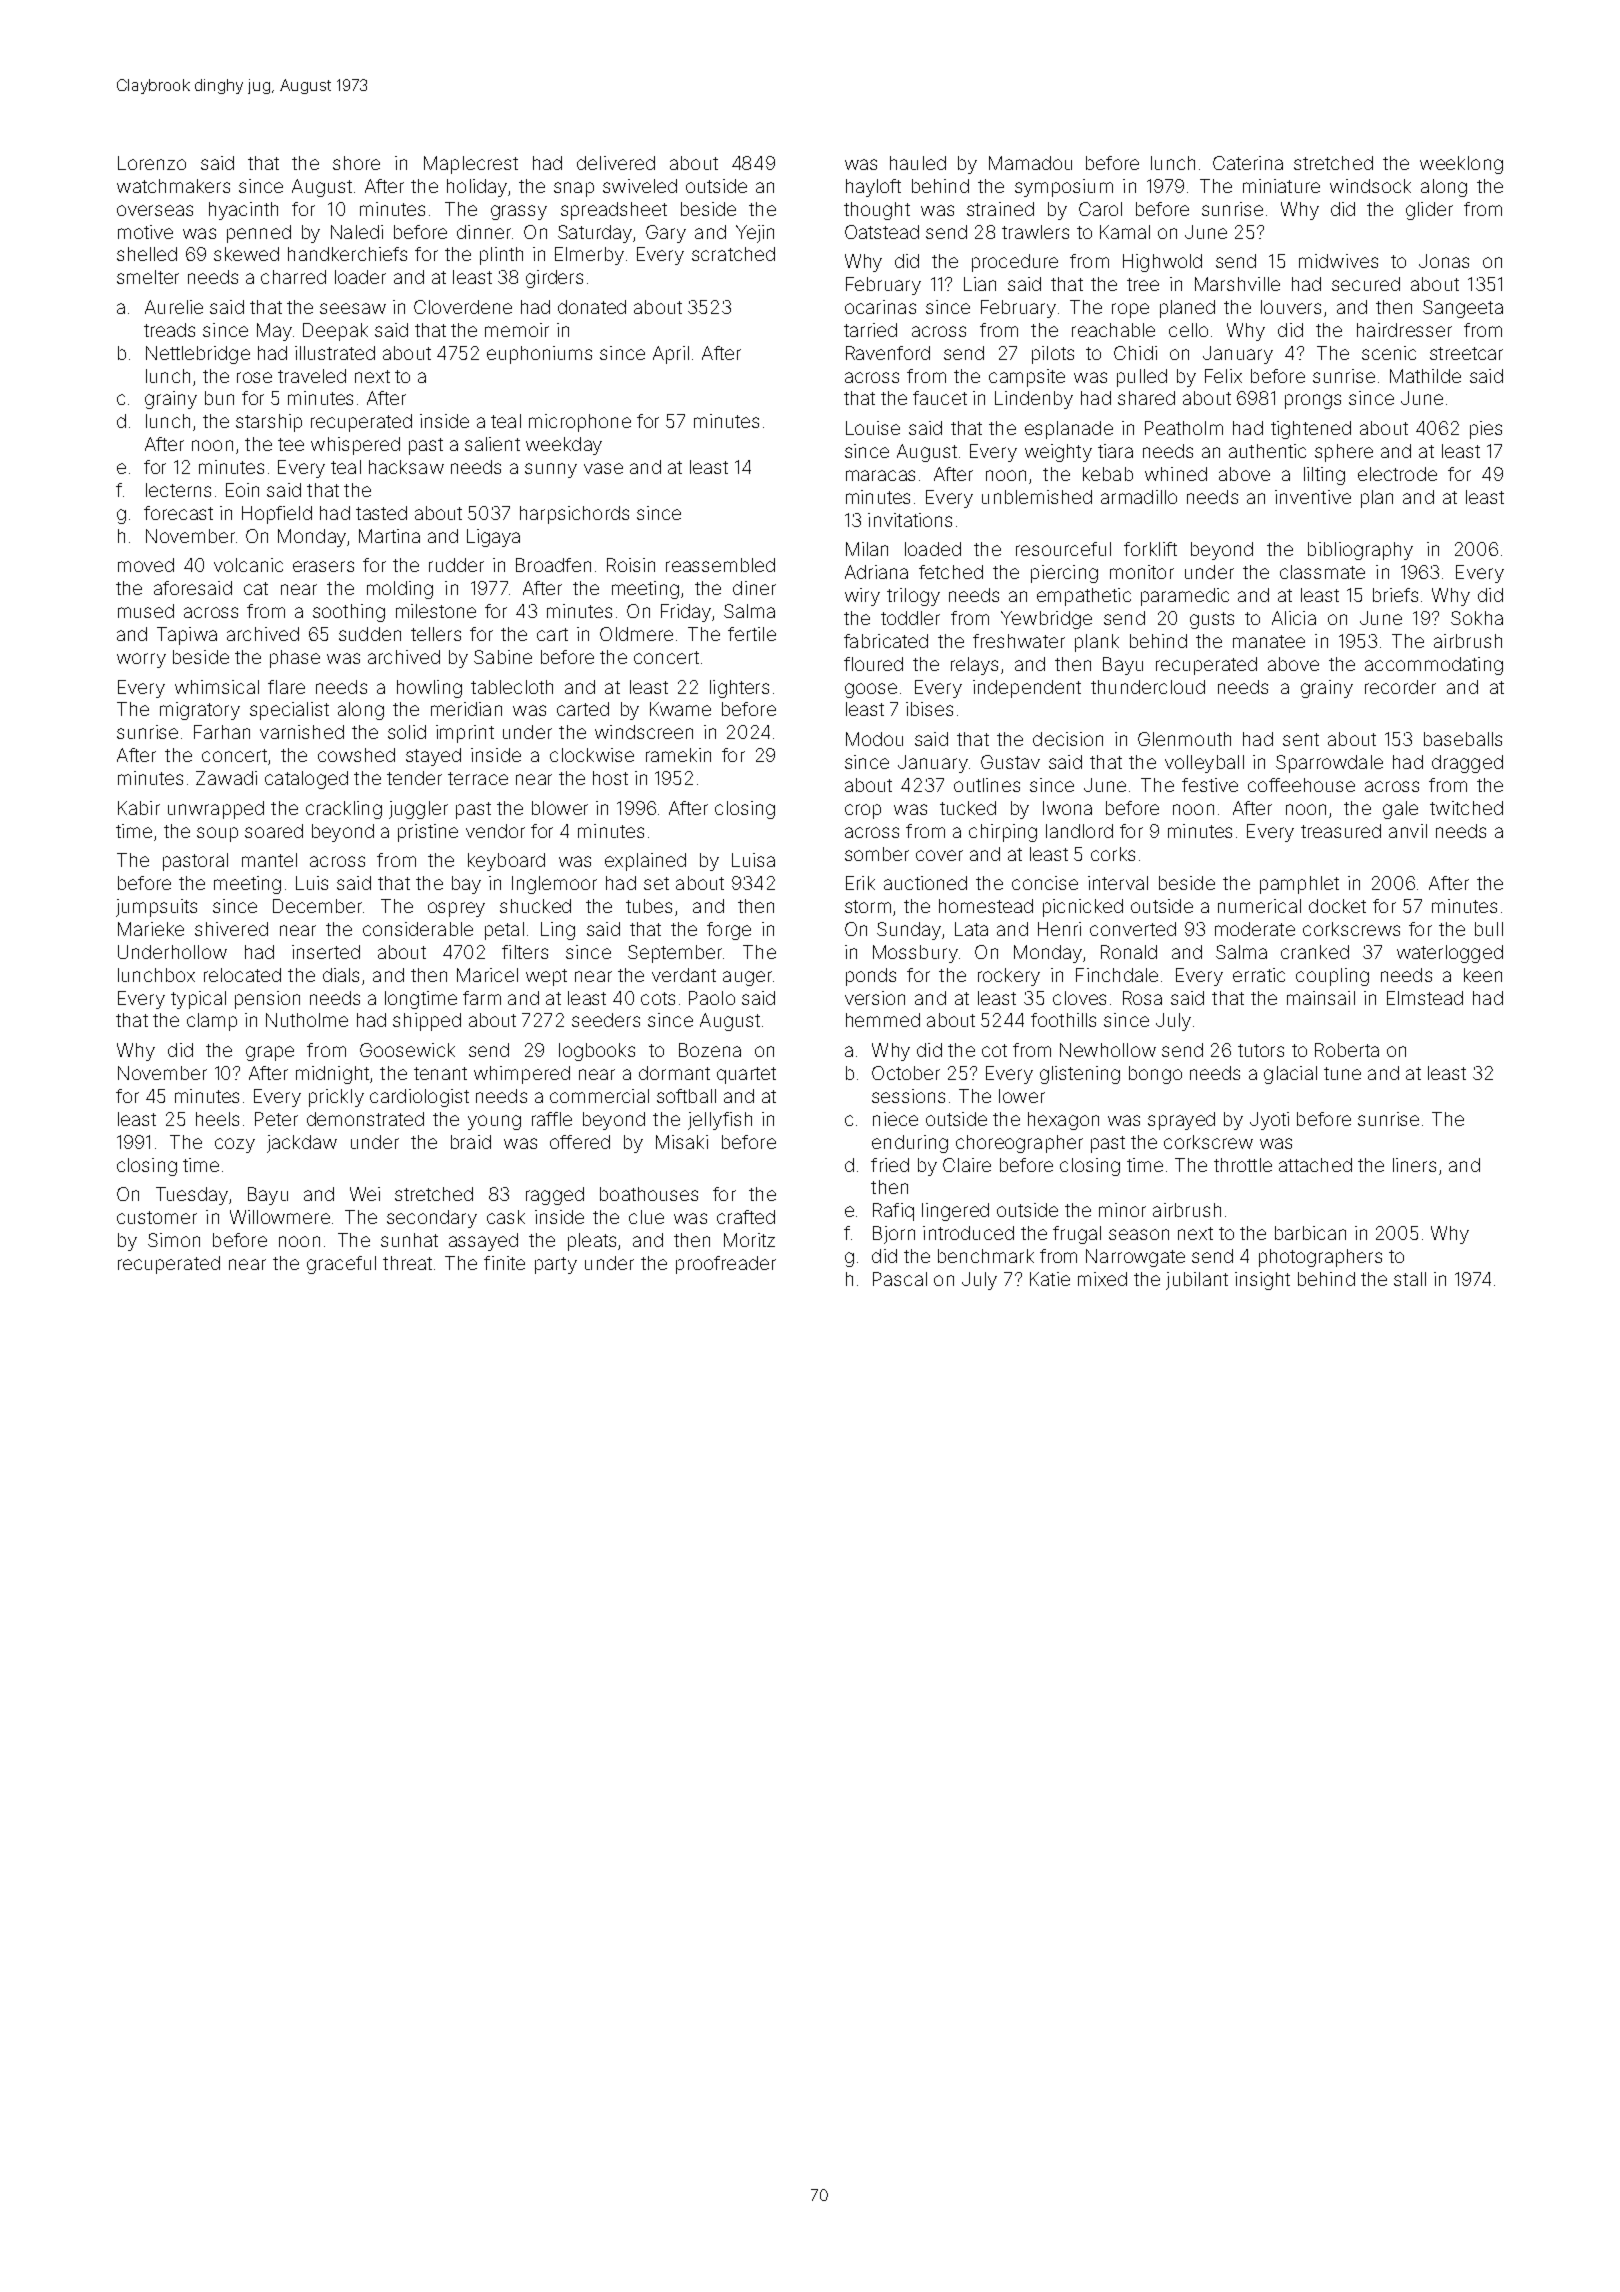  What do you see at coordinates (1130, 310) in the page?
I see `rope` at bounding box center [1130, 310].
